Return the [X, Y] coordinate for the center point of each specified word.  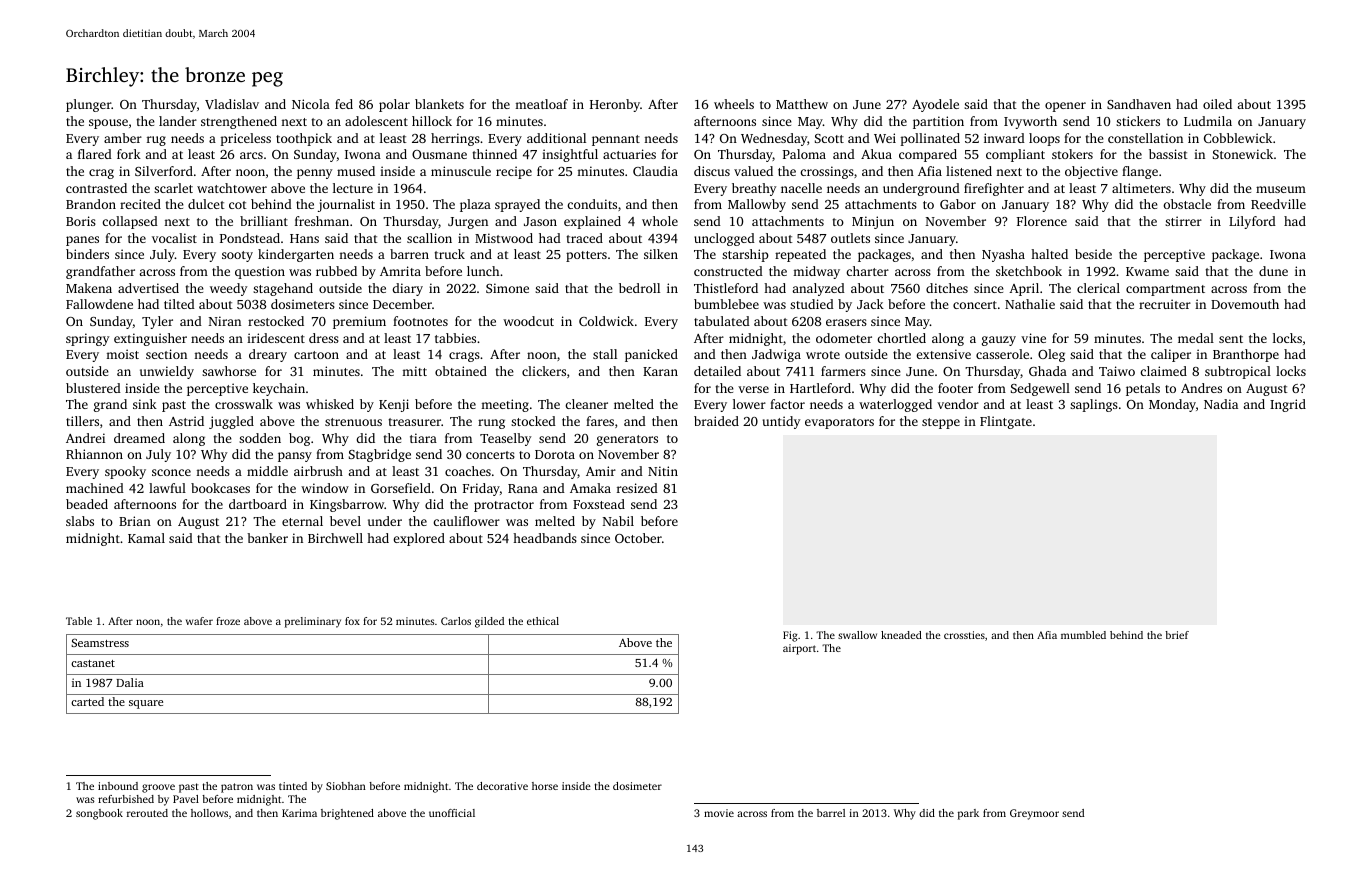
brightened [347, 814]
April [1024, 289]
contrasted [96, 188]
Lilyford [1252, 222]
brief [1177, 635]
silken [661, 254]
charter [867, 271]
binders [87, 254]
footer [955, 388]
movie [719, 813]
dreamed [139, 438]
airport [799, 649]
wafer [199, 621]
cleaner [586, 404]
